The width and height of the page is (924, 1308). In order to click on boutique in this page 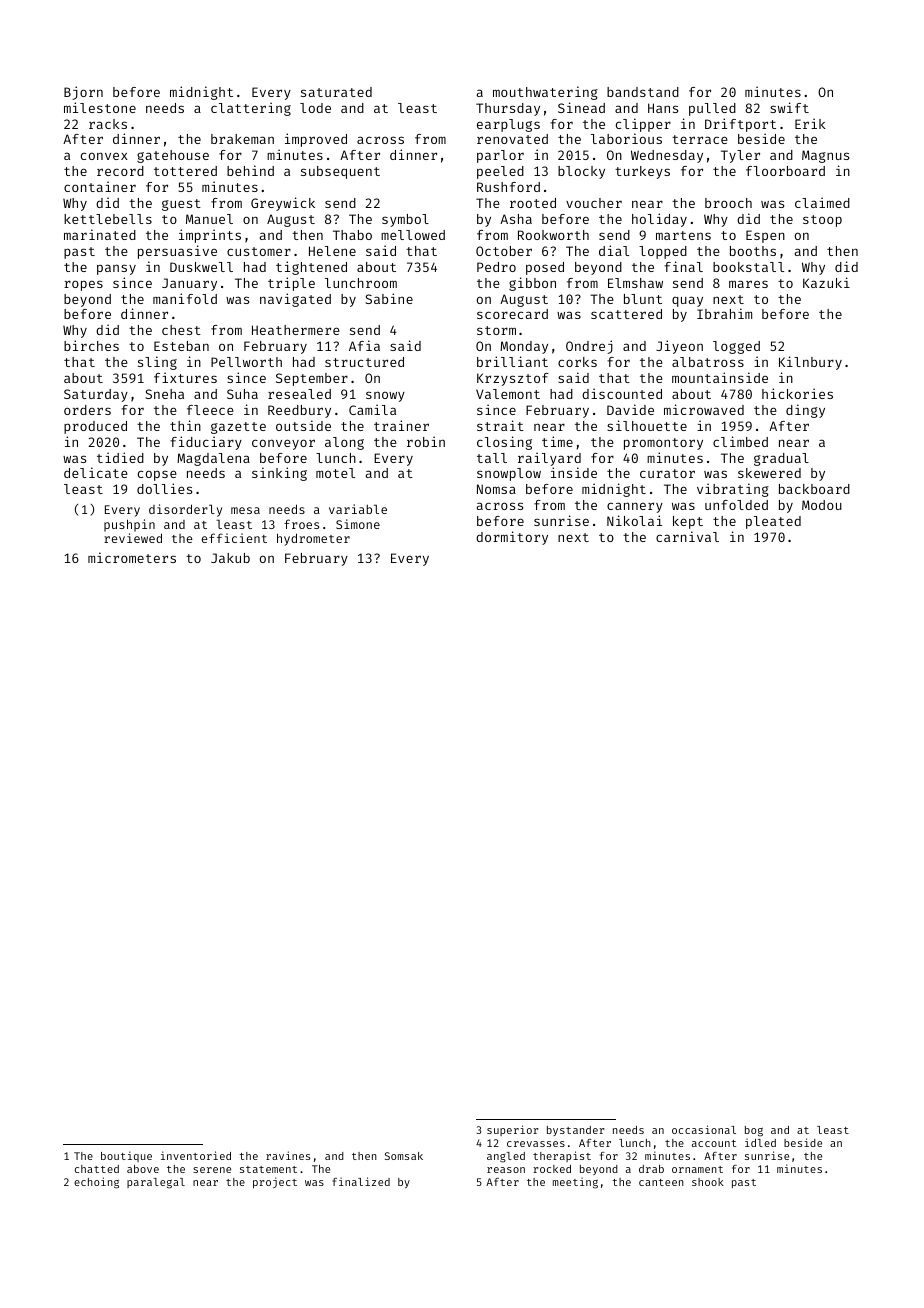, I will do `click(126, 1156)`.
